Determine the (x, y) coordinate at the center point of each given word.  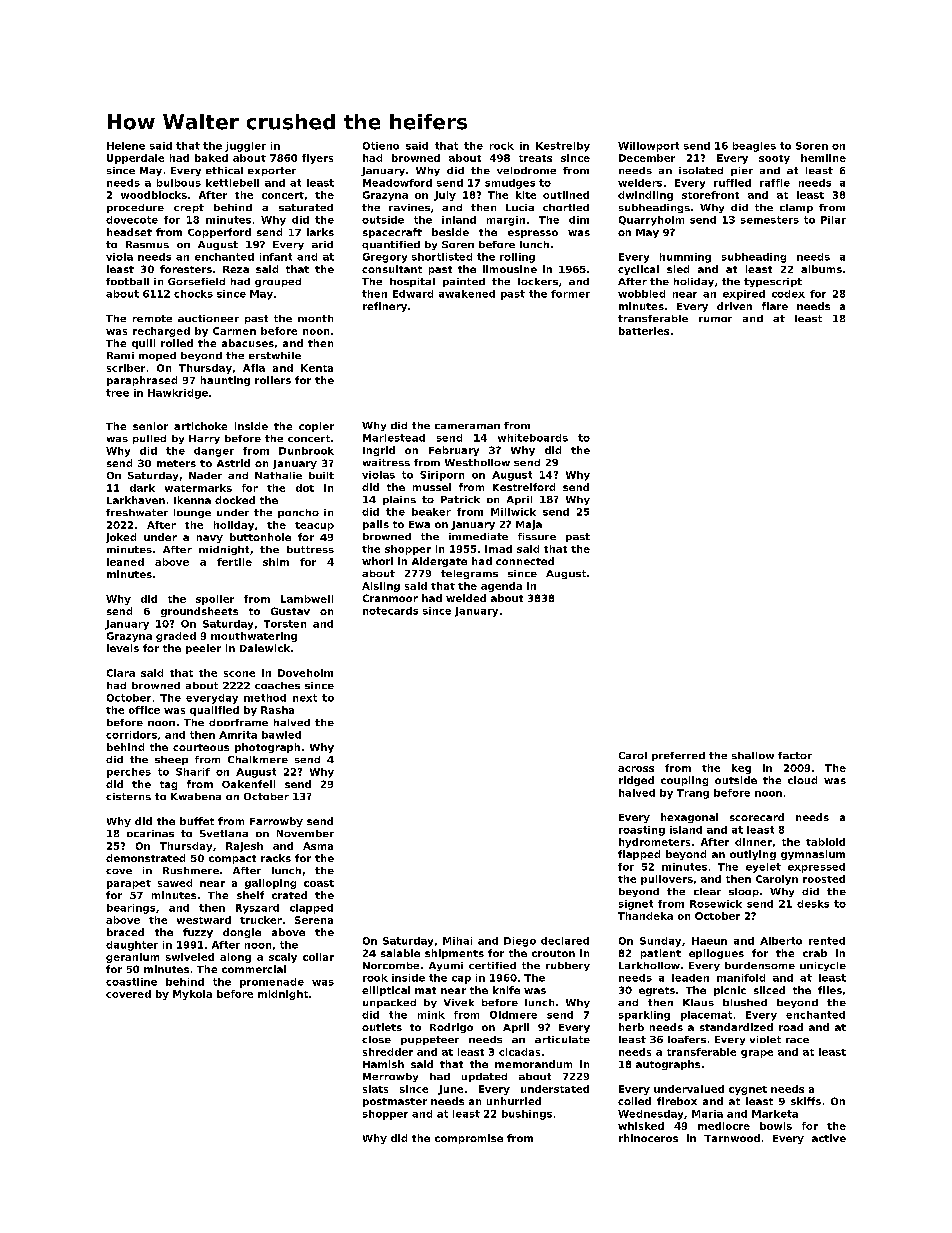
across (636, 769)
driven (734, 306)
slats (375, 1089)
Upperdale (135, 159)
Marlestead (394, 438)
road (791, 1027)
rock (502, 146)
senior (150, 426)
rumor (715, 319)
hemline (823, 158)
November (305, 833)
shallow (753, 755)
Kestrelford (524, 487)
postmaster (395, 1102)
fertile (234, 562)
